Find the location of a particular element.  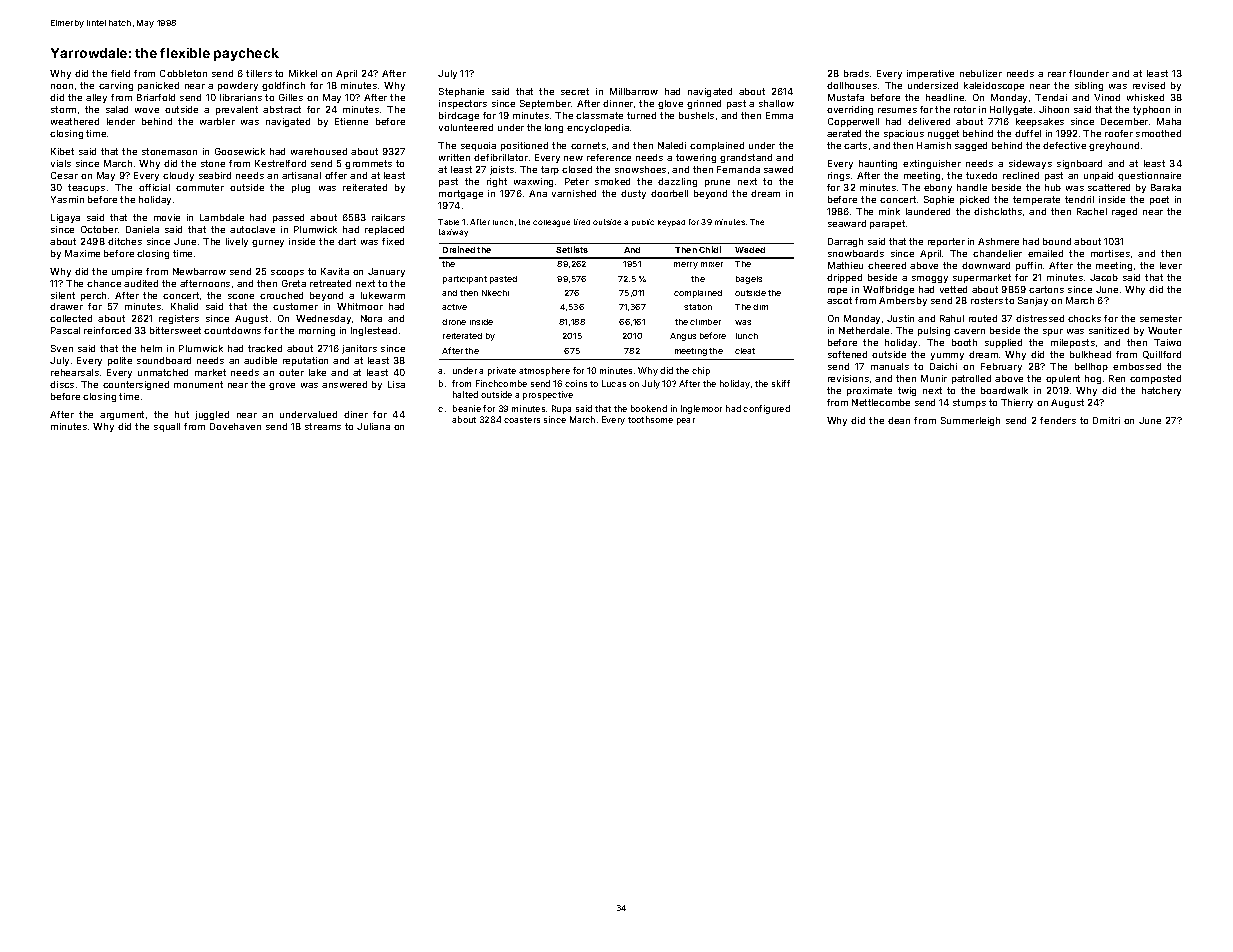

participant is located at coordinates (465, 280).
